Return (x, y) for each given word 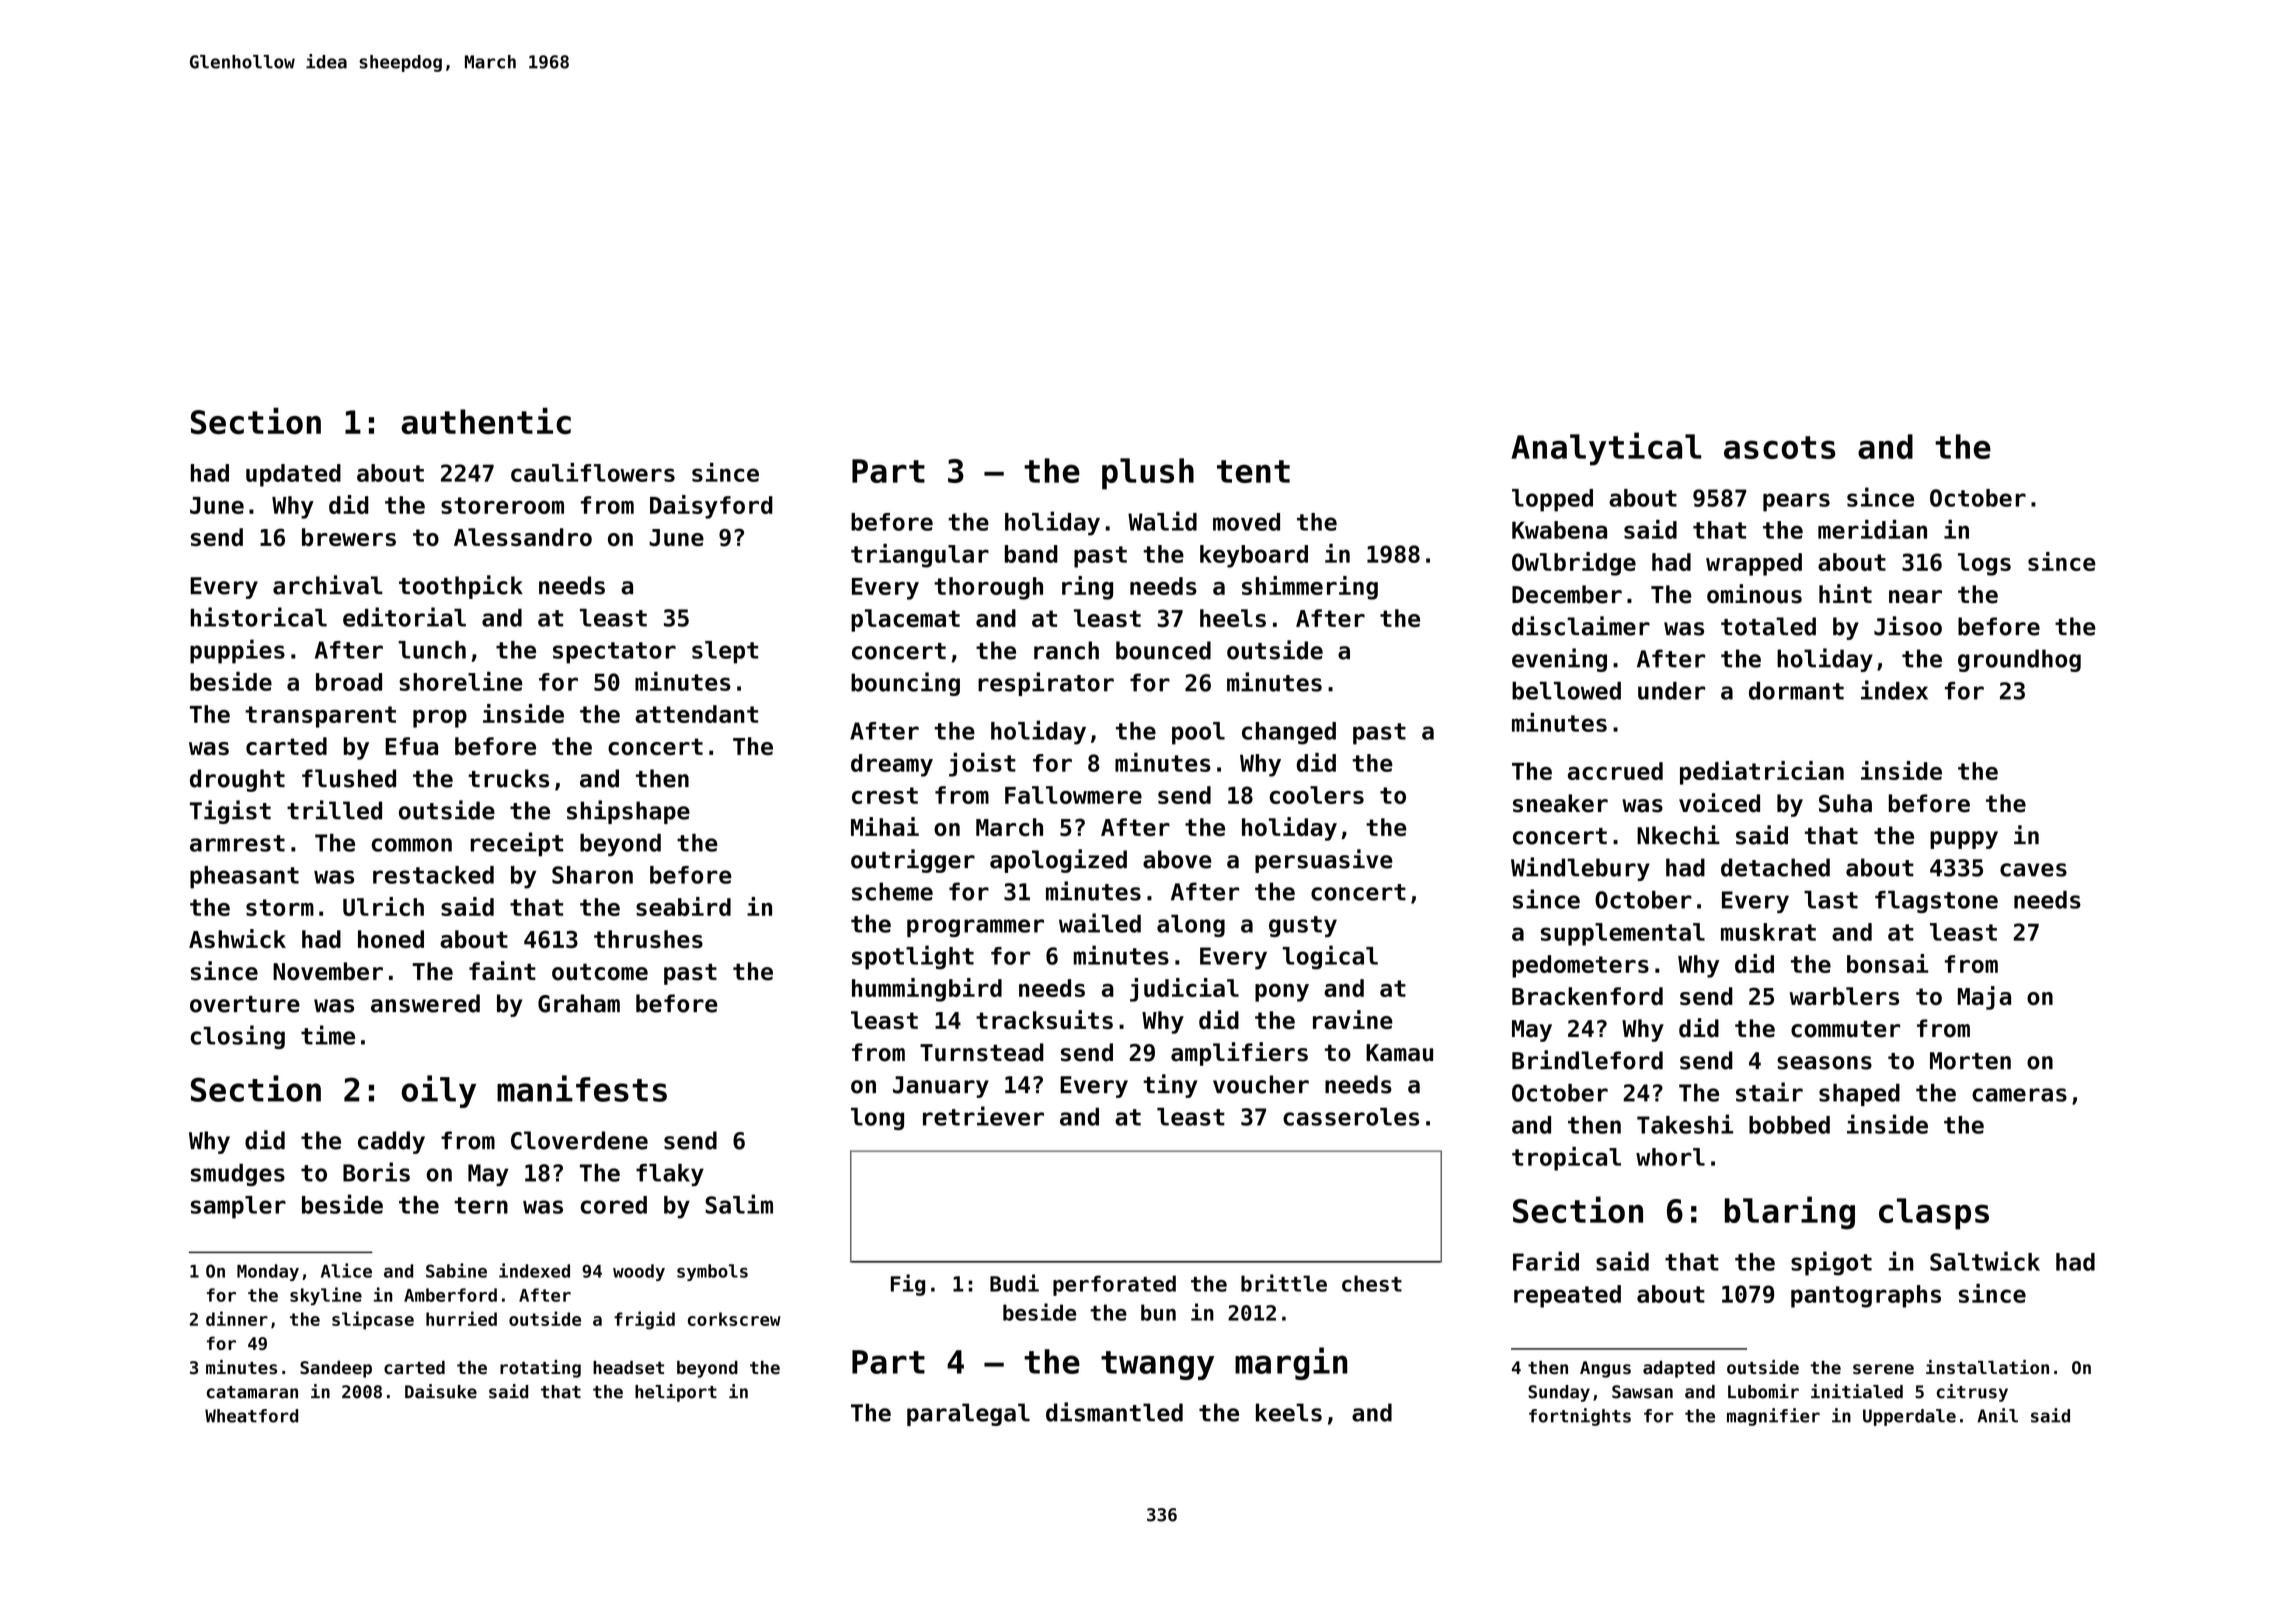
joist (982, 765)
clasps (1934, 1214)
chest (1372, 1283)
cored (614, 1205)
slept (725, 652)
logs (1984, 564)
